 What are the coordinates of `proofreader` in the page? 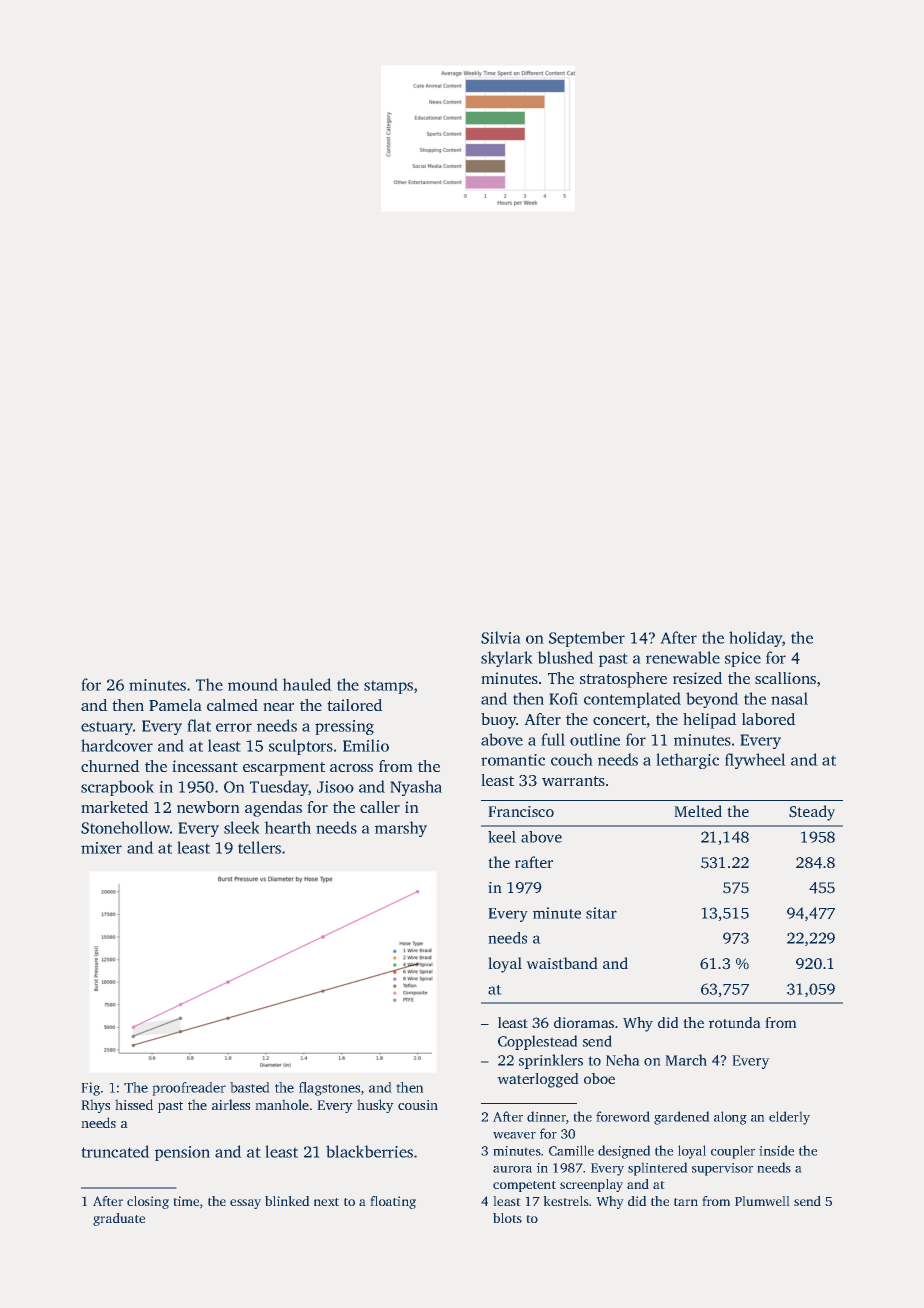 It's located at (189, 1089).
